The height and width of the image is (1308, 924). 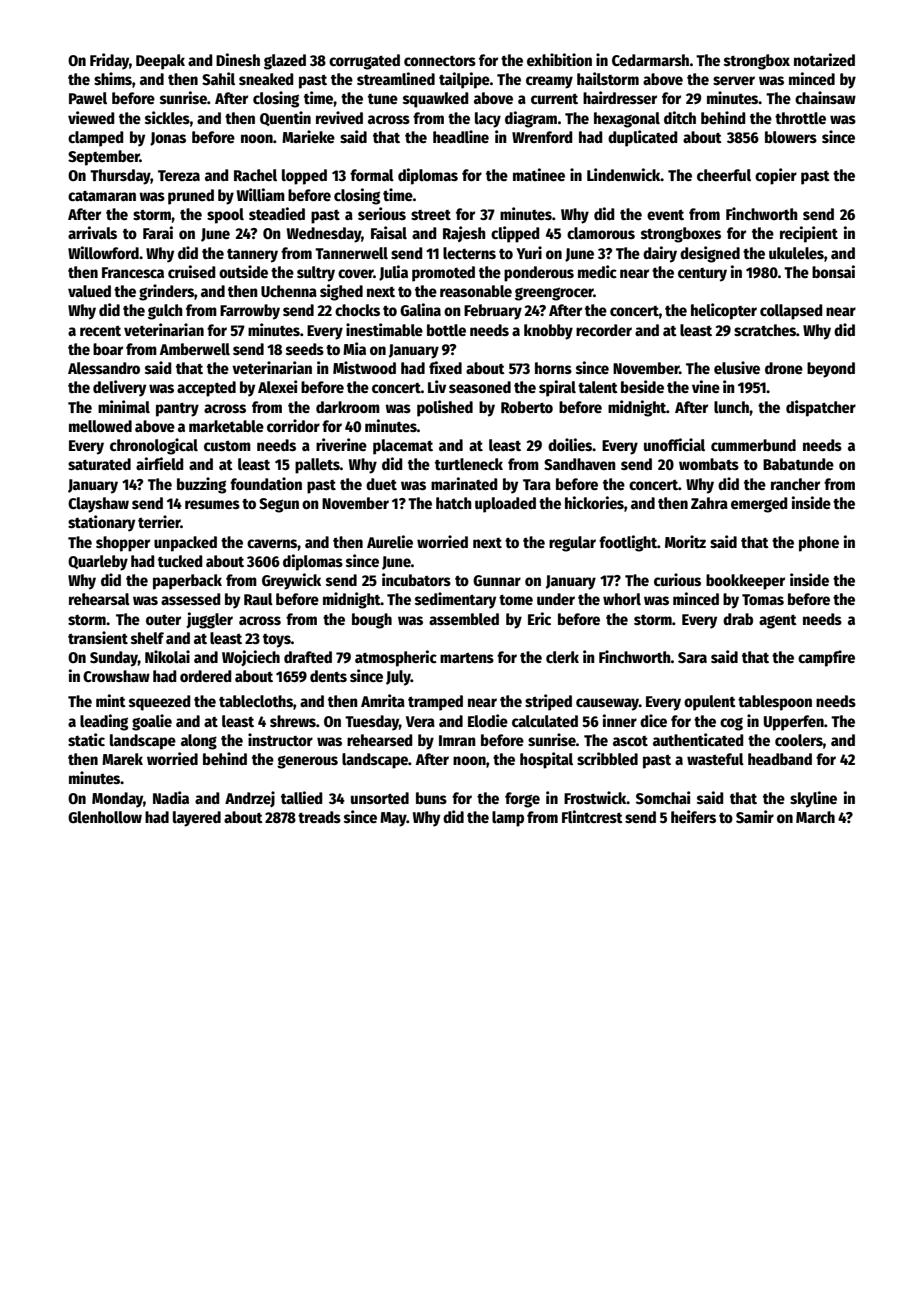 What do you see at coordinates (119, 388) in the image?
I see `delivery` at bounding box center [119, 388].
